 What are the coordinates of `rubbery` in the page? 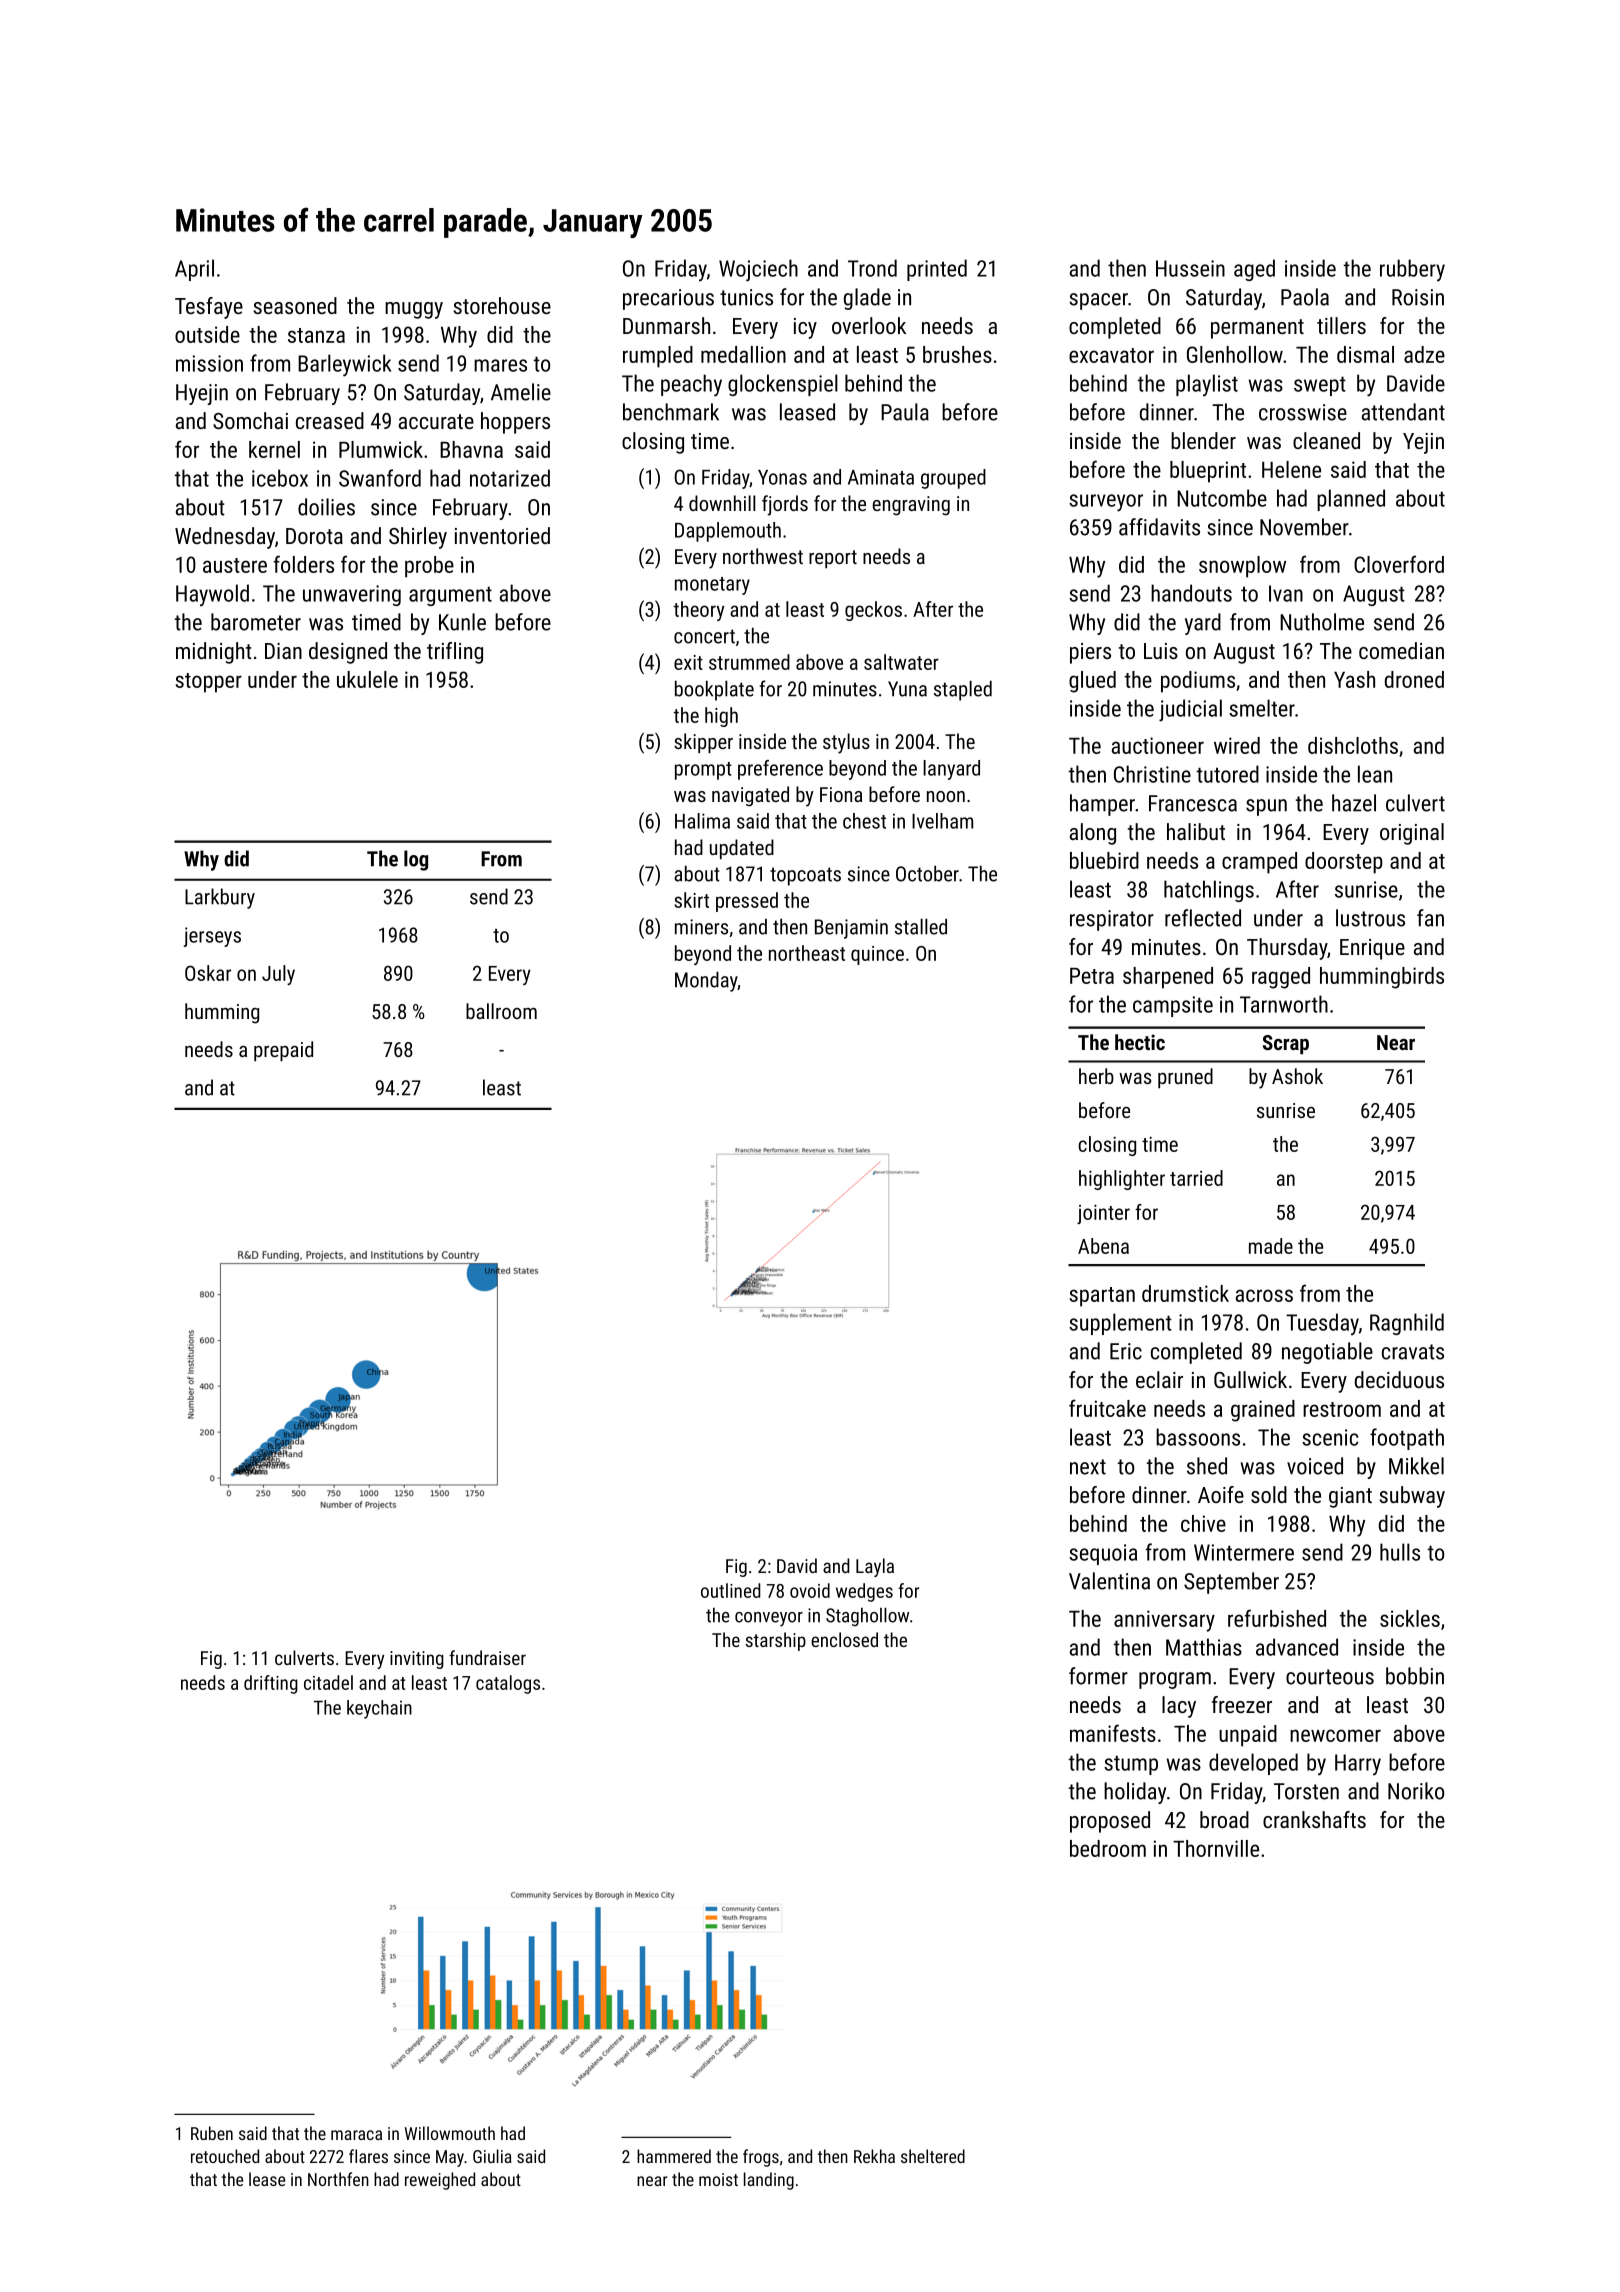 It's located at (1412, 270).
